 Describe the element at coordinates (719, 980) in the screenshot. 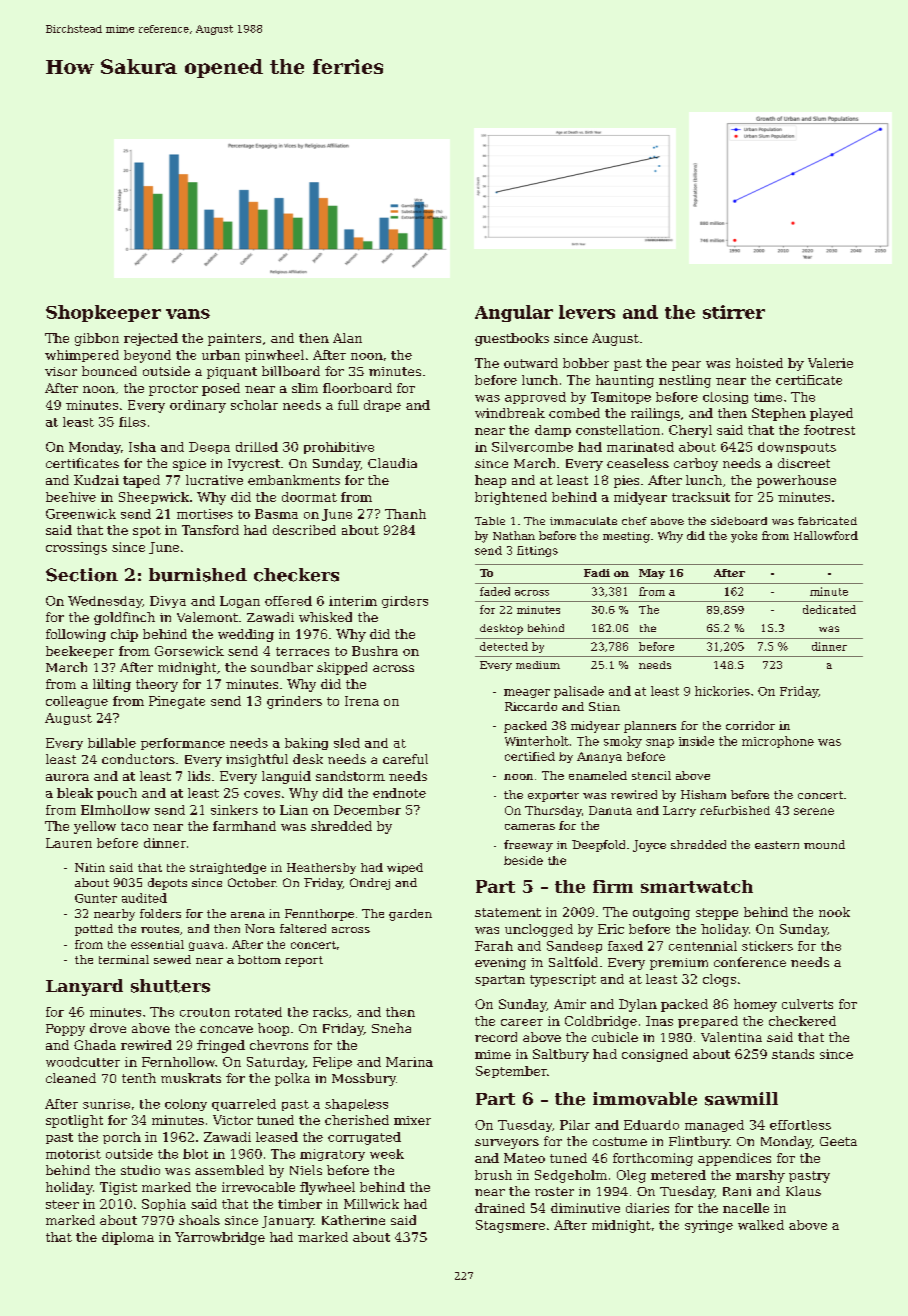

I see `clogs` at that location.
